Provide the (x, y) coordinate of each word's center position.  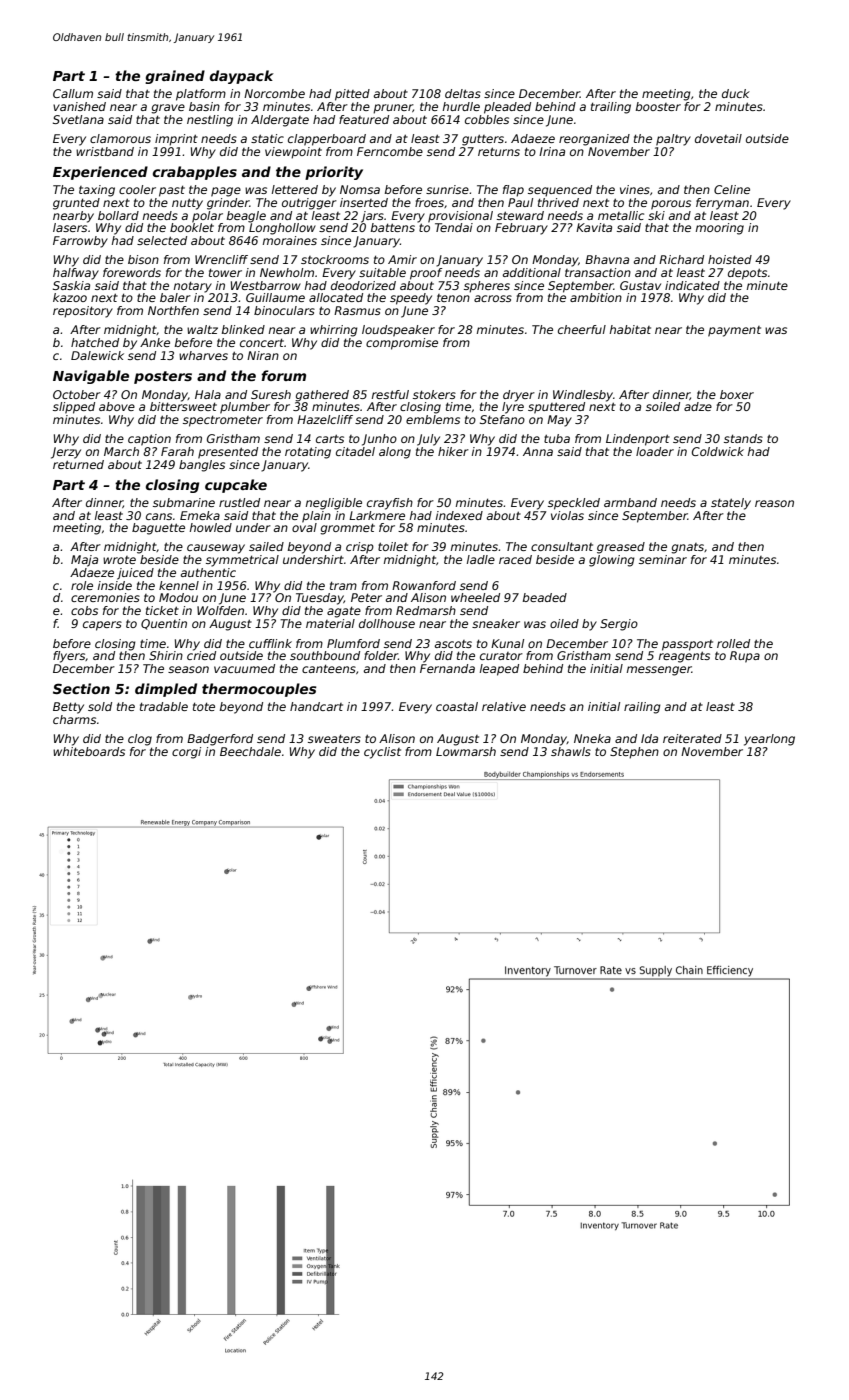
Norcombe (274, 93)
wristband (105, 151)
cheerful (582, 329)
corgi (186, 753)
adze (698, 406)
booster (658, 106)
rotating (308, 453)
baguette (158, 529)
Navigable (91, 377)
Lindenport (638, 440)
